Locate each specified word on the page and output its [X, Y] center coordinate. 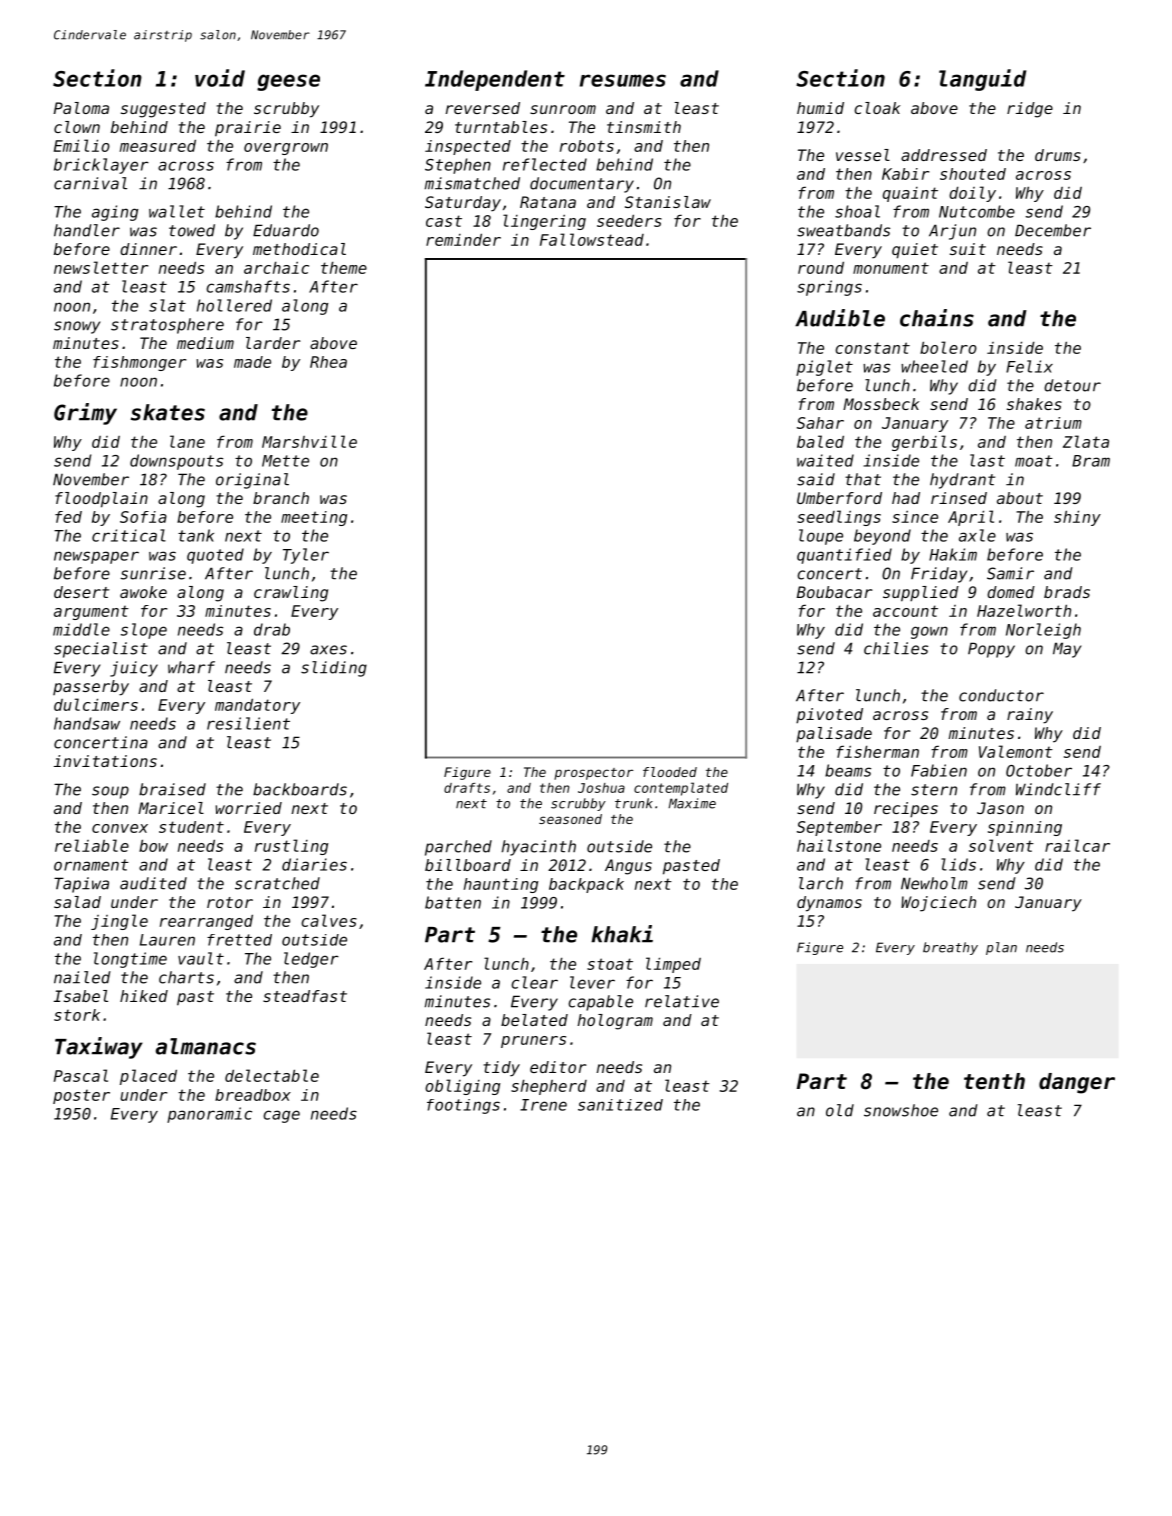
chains [937, 318]
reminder [463, 239]
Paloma [81, 108]
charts [186, 977]
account [905, 611]
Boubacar [835, 592]
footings [463, 1106]
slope [144, 631]
